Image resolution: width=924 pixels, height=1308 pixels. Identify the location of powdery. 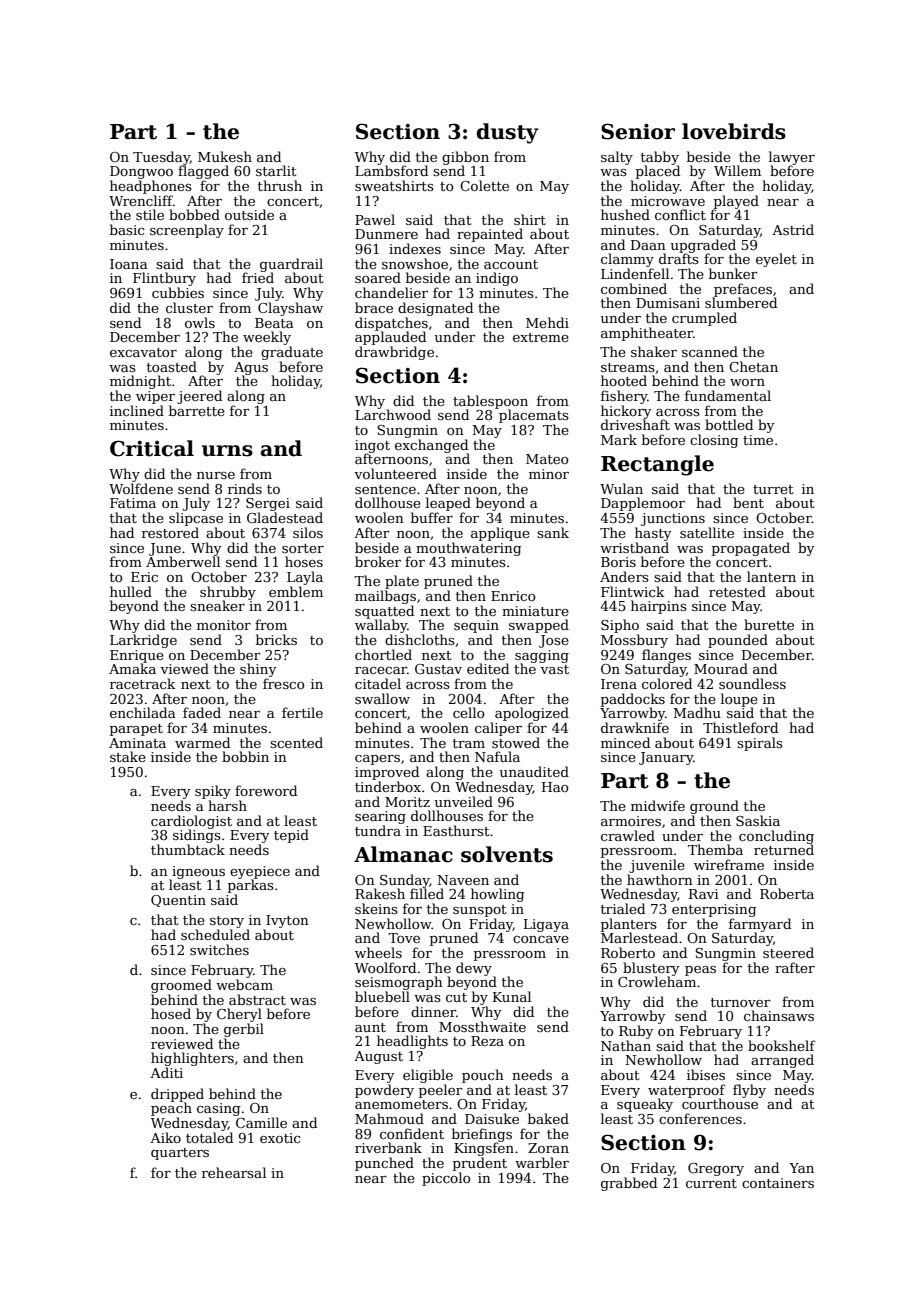
(384, 1091).
